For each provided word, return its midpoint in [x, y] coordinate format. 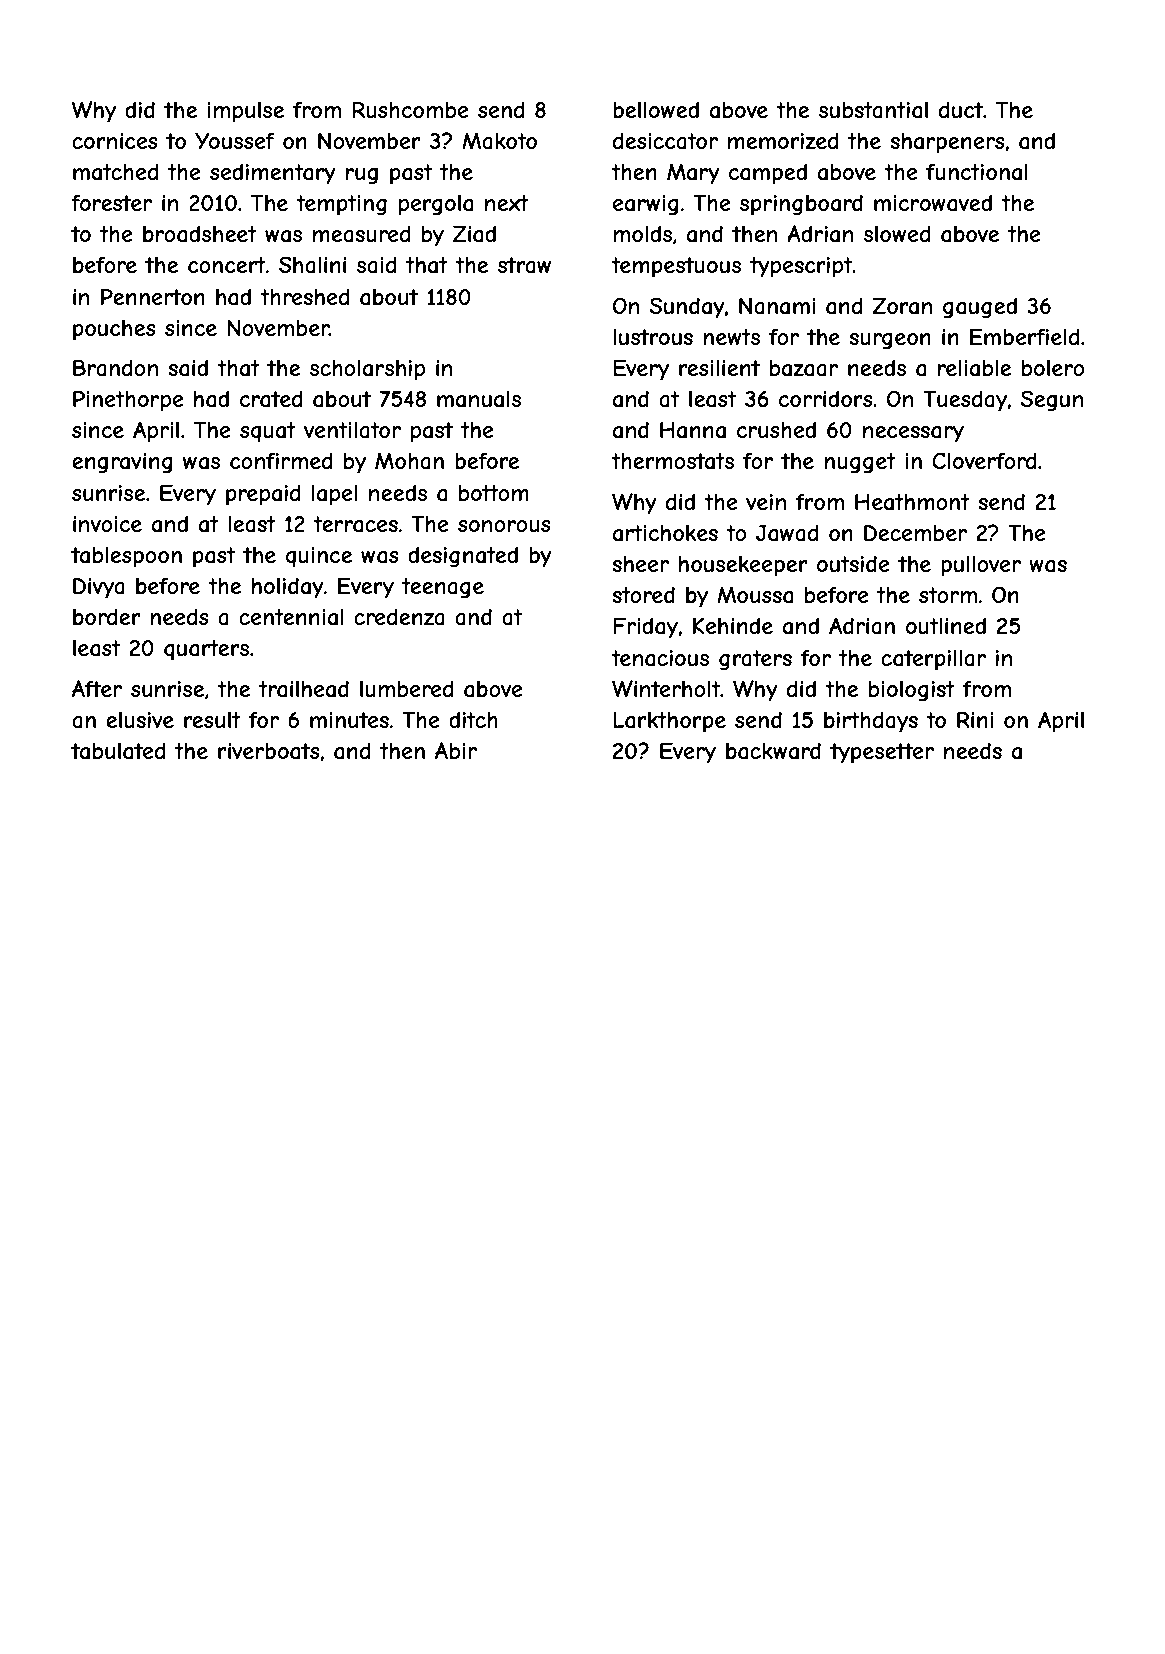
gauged [980, 307]
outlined [946, 625]
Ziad [474, 234]
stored [643, 594]
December [915, 533]
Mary [693, 174]
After [97, 688]
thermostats [672, 461]
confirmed [281, 461]
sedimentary [273, 174]
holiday [288, 588]
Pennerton [153, 296]
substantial [873, 110]
